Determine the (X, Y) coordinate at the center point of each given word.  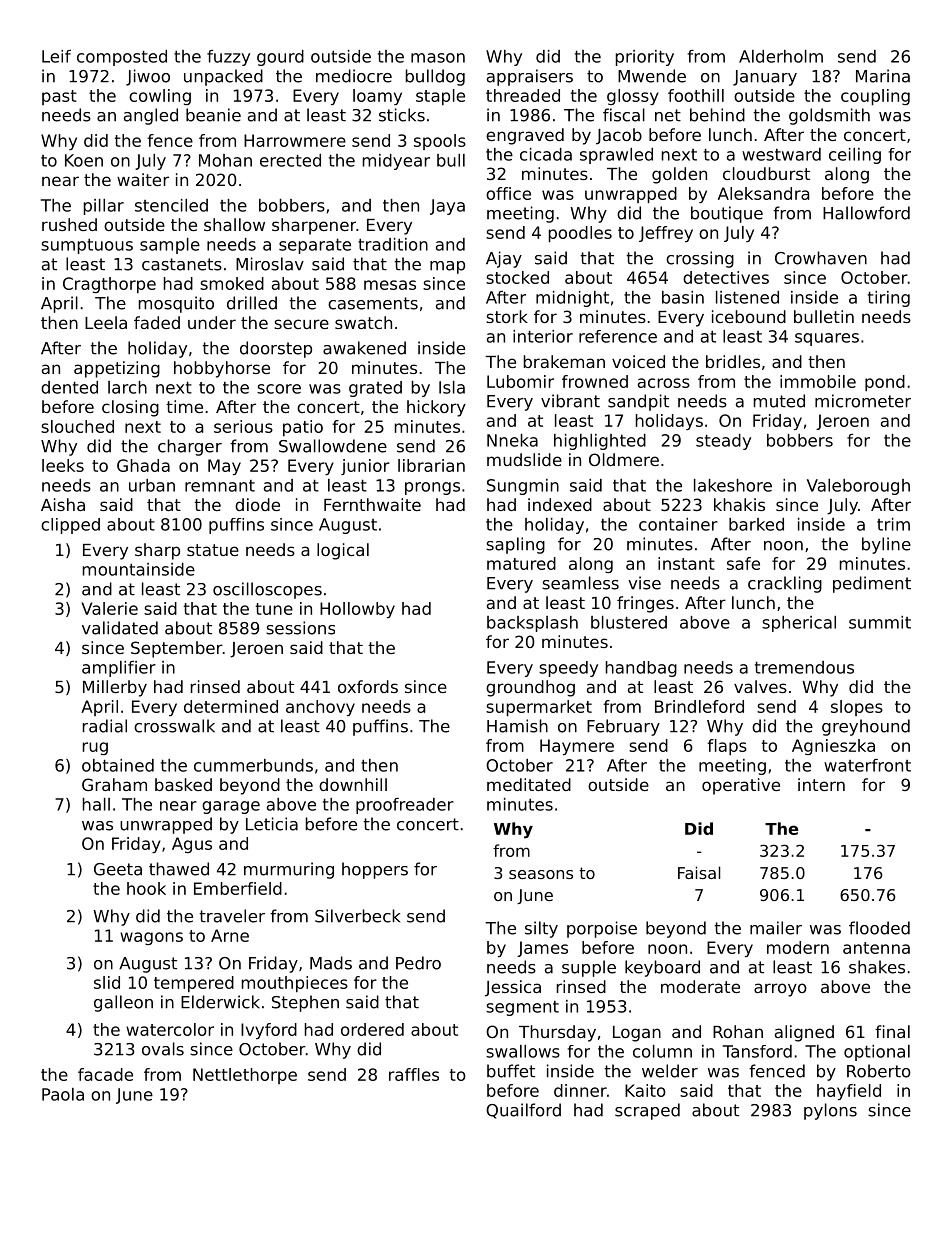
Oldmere (624, 459)
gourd (280, 58)
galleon (123, 1003)
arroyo (780, 990)
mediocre (354, 76)
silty (541, 929)
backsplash (532, 624)
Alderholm (781, 56)
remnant (220, 486)
